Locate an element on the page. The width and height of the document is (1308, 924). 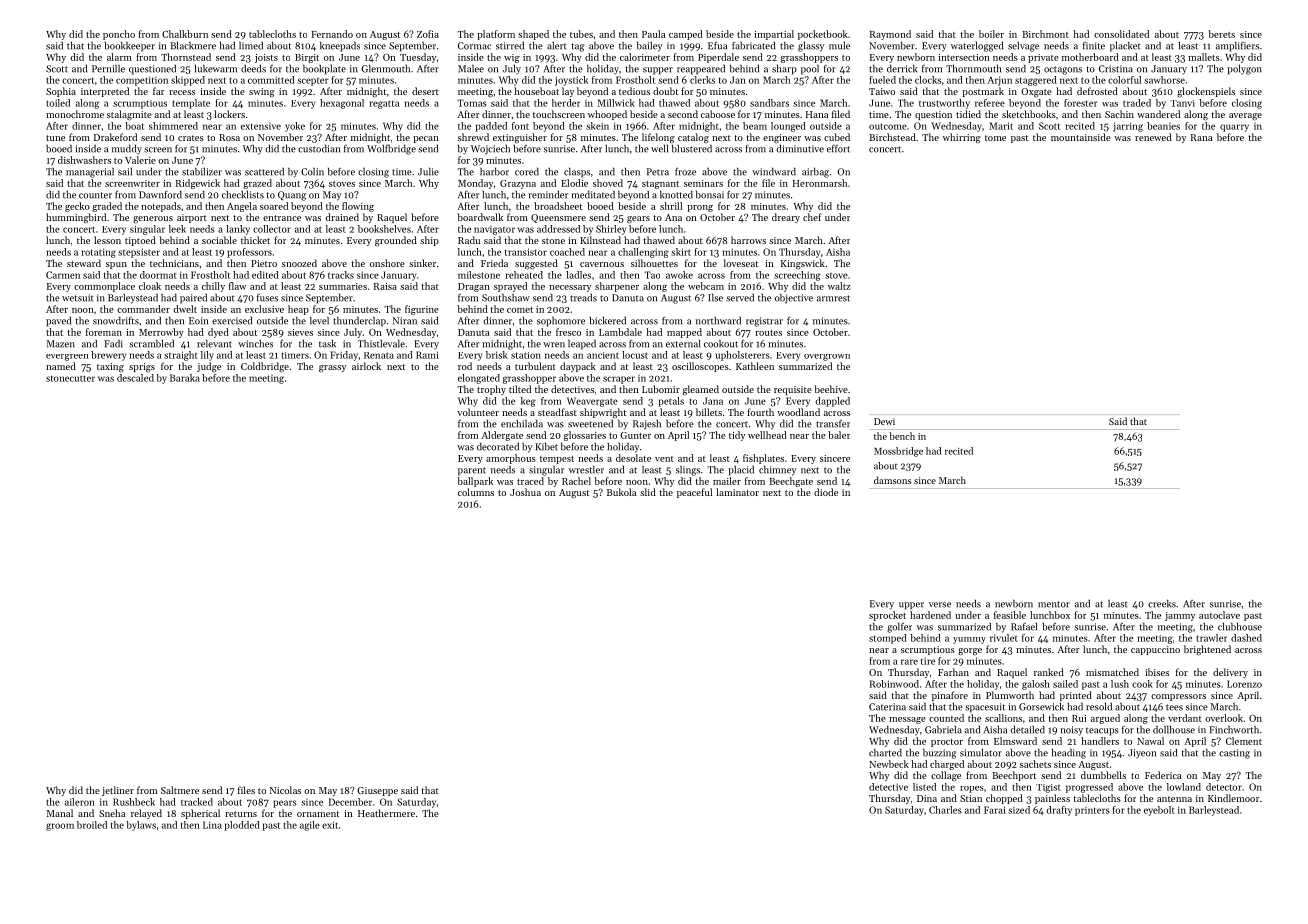
sprocket is located at coordinates (887, 616).
